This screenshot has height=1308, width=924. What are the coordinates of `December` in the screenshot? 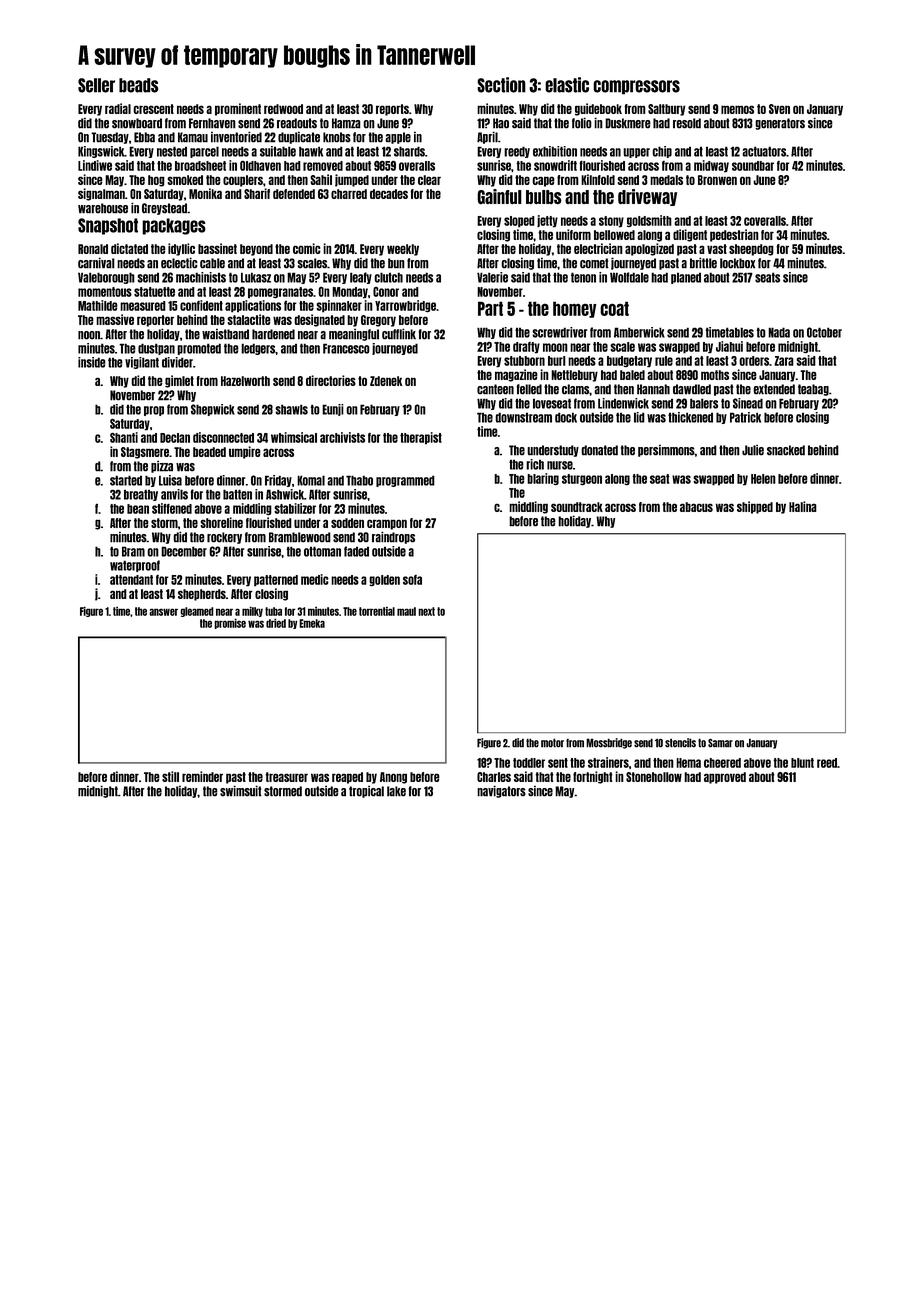 It's located at (184, 551).
